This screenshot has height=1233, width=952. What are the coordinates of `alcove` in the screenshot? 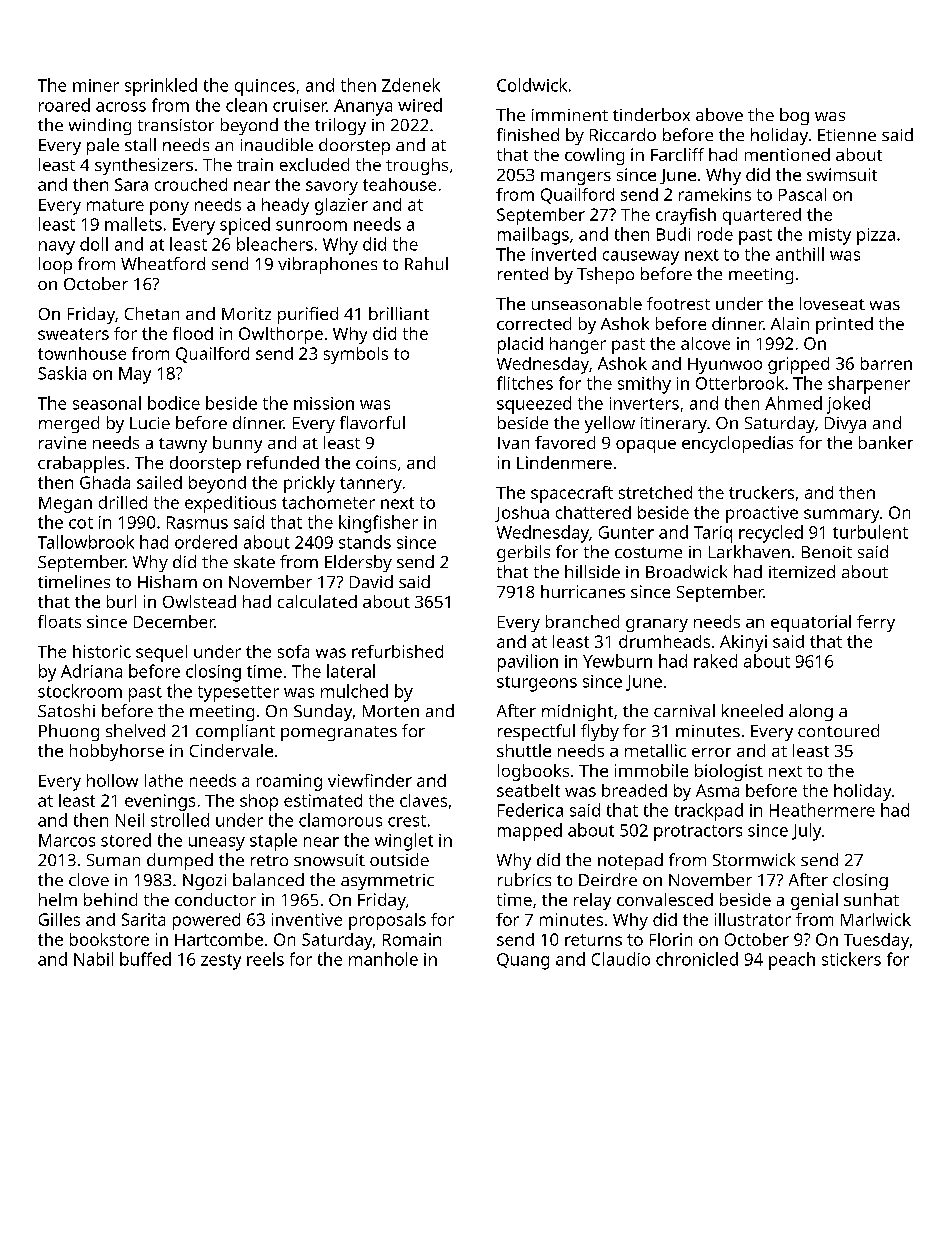 It's located at (705, 343).
